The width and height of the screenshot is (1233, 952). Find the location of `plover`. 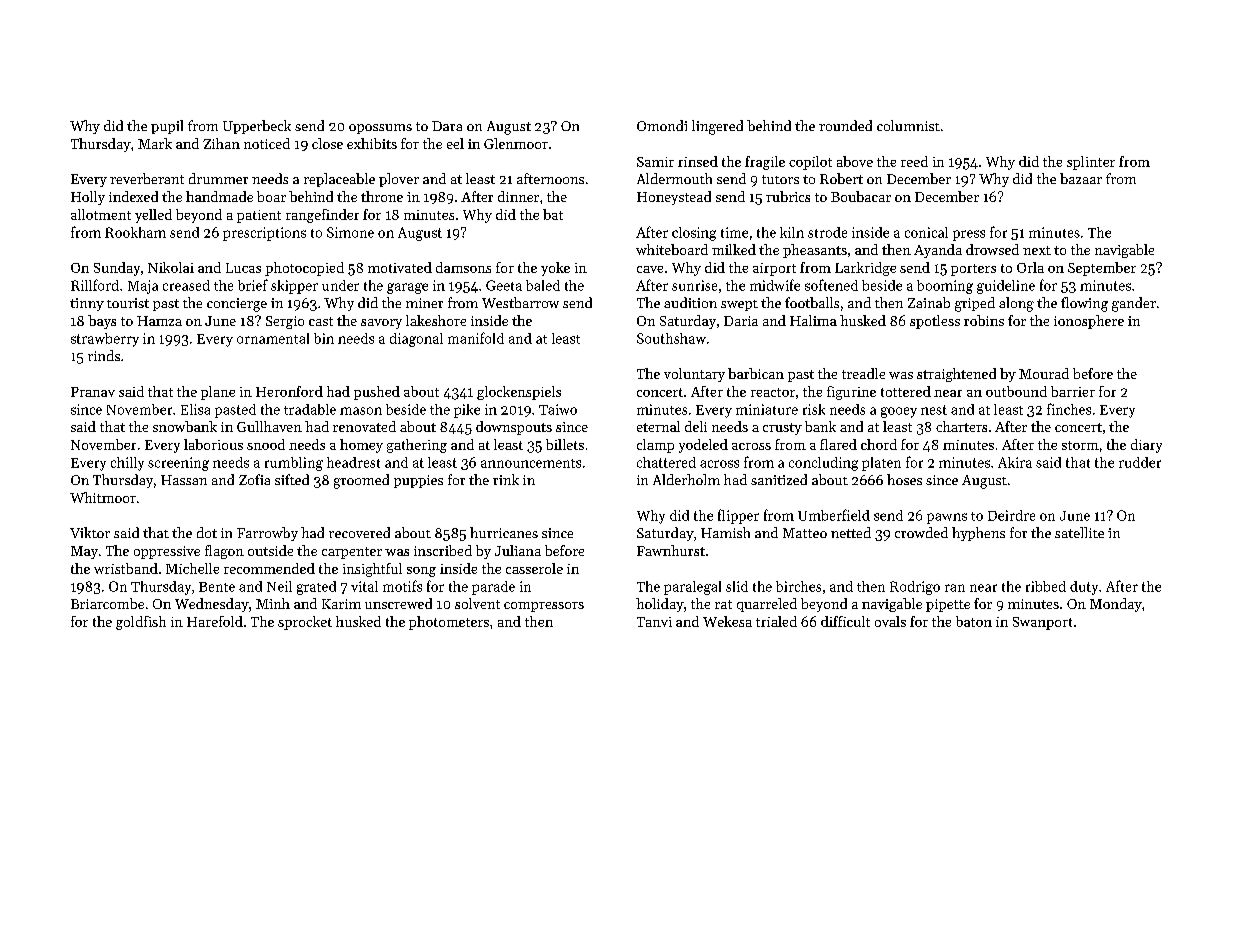

plover is located at coordinates (399, 180).
